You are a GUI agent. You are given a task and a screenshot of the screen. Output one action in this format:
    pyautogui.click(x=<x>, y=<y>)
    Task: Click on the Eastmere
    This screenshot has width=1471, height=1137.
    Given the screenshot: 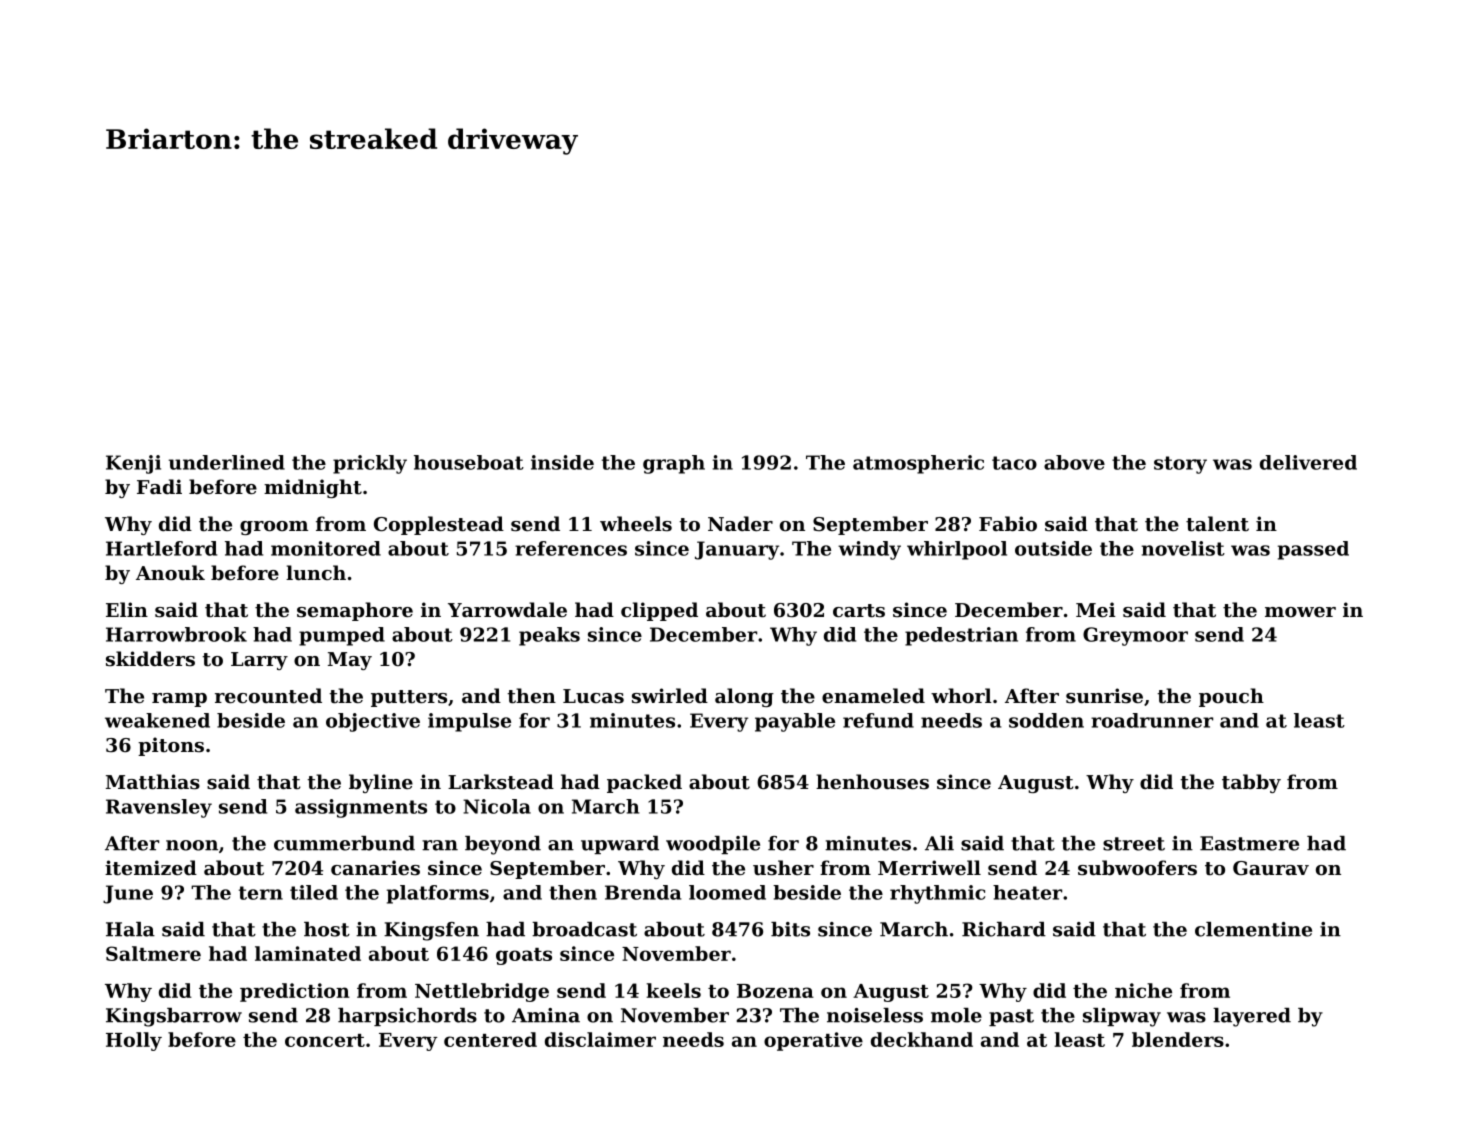 What is the action you would take?
    pyautogui.click(x=1249, y=843)
